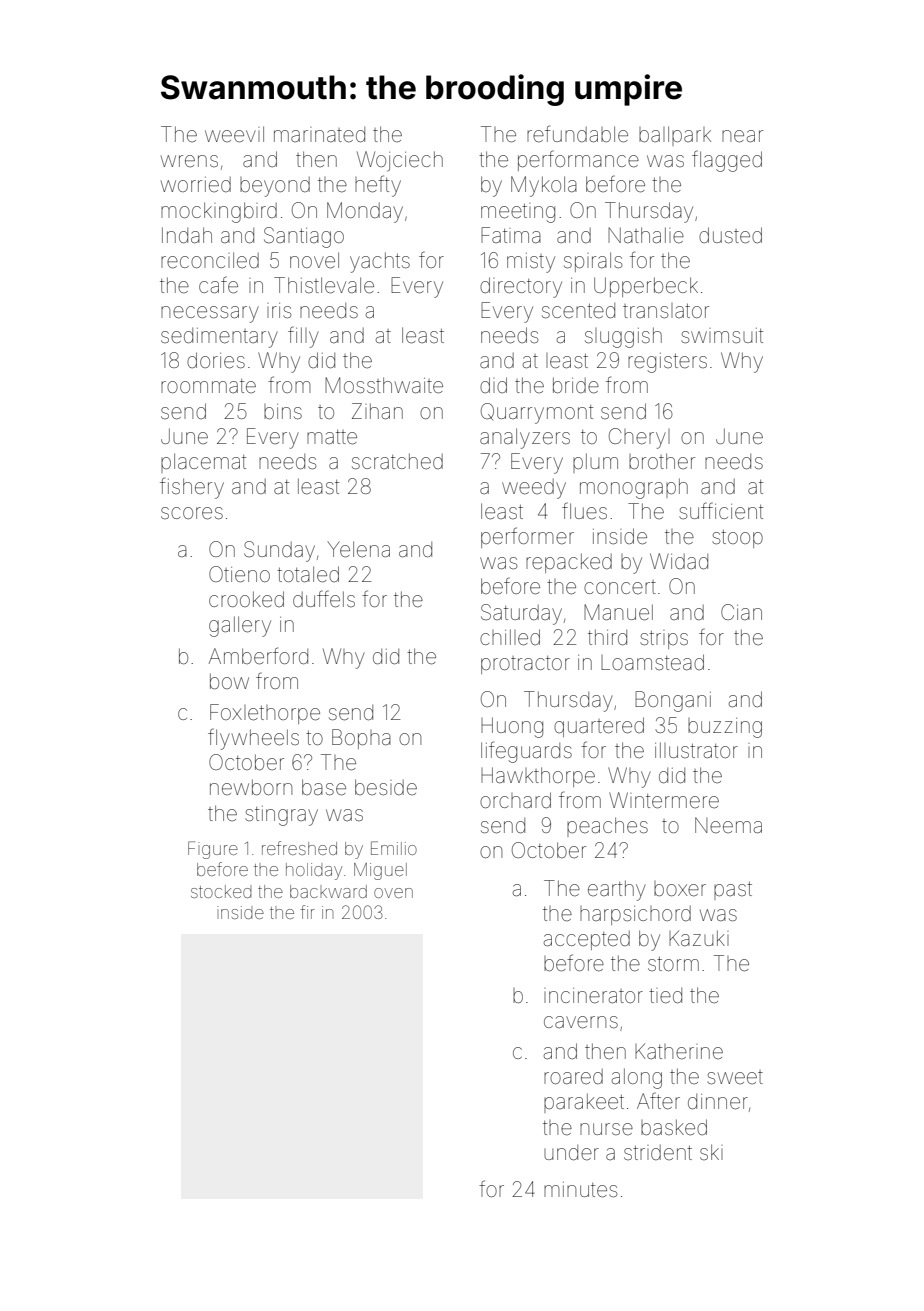 The height and width of the image is (1311, 924). Describe the element at coordinates (393, 893) in the image. I see `oven` at that location.
